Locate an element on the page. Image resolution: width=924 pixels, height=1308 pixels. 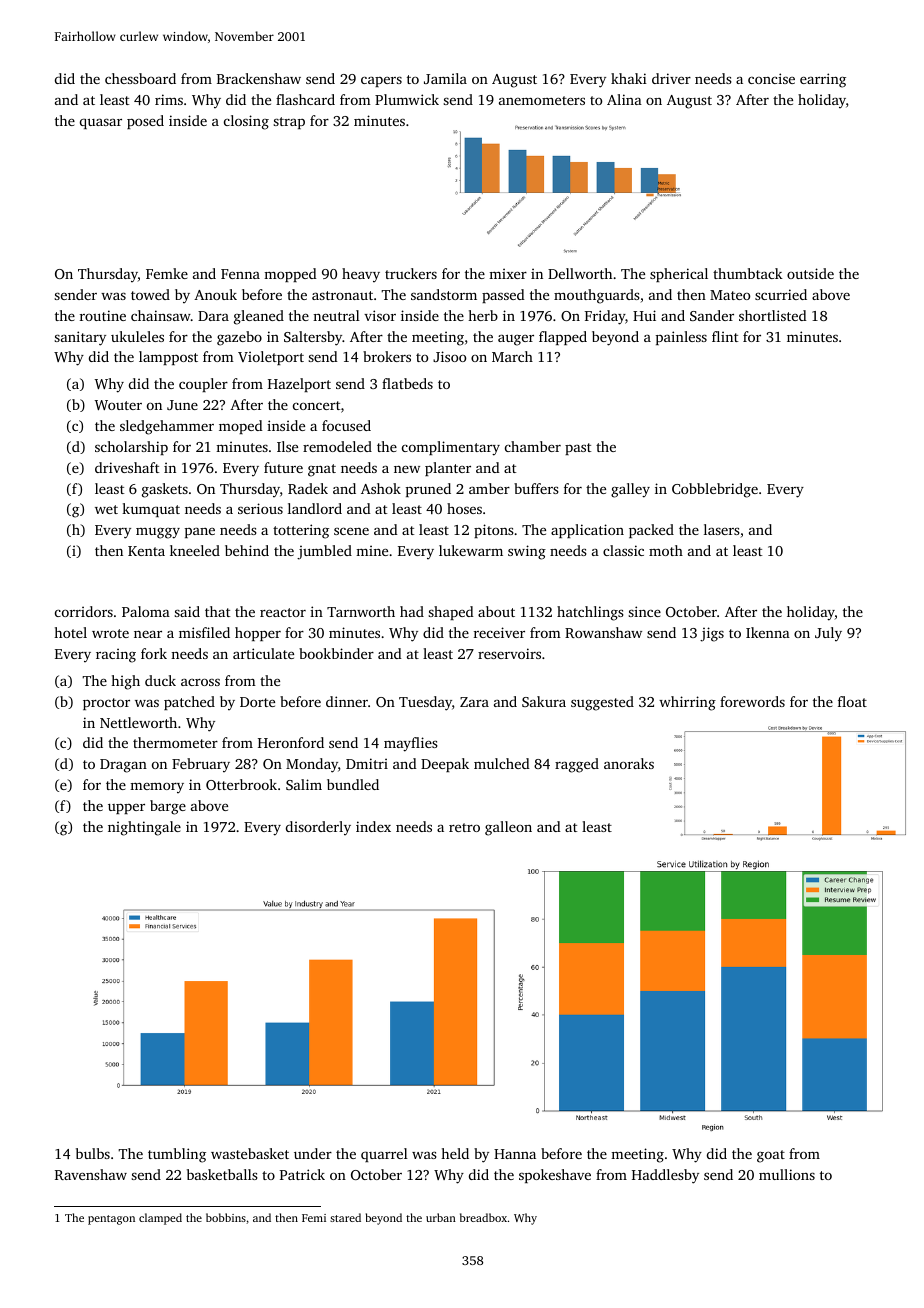
capers is located at coordinates (381, 81).
